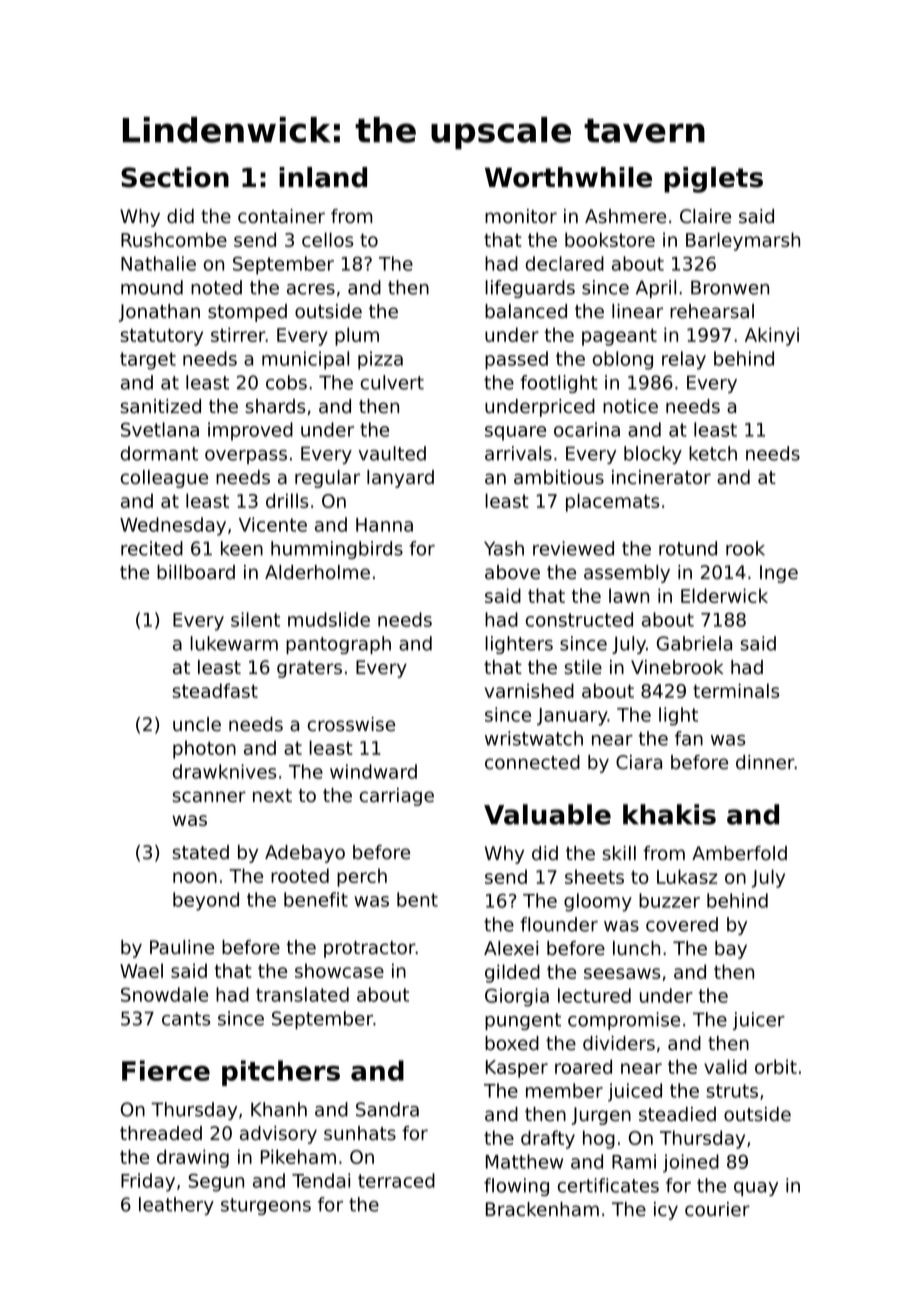 This page has width=924, height=1314. Describe the element at coordinates (176, 1206) in the page. I see `leathery` at that location.
